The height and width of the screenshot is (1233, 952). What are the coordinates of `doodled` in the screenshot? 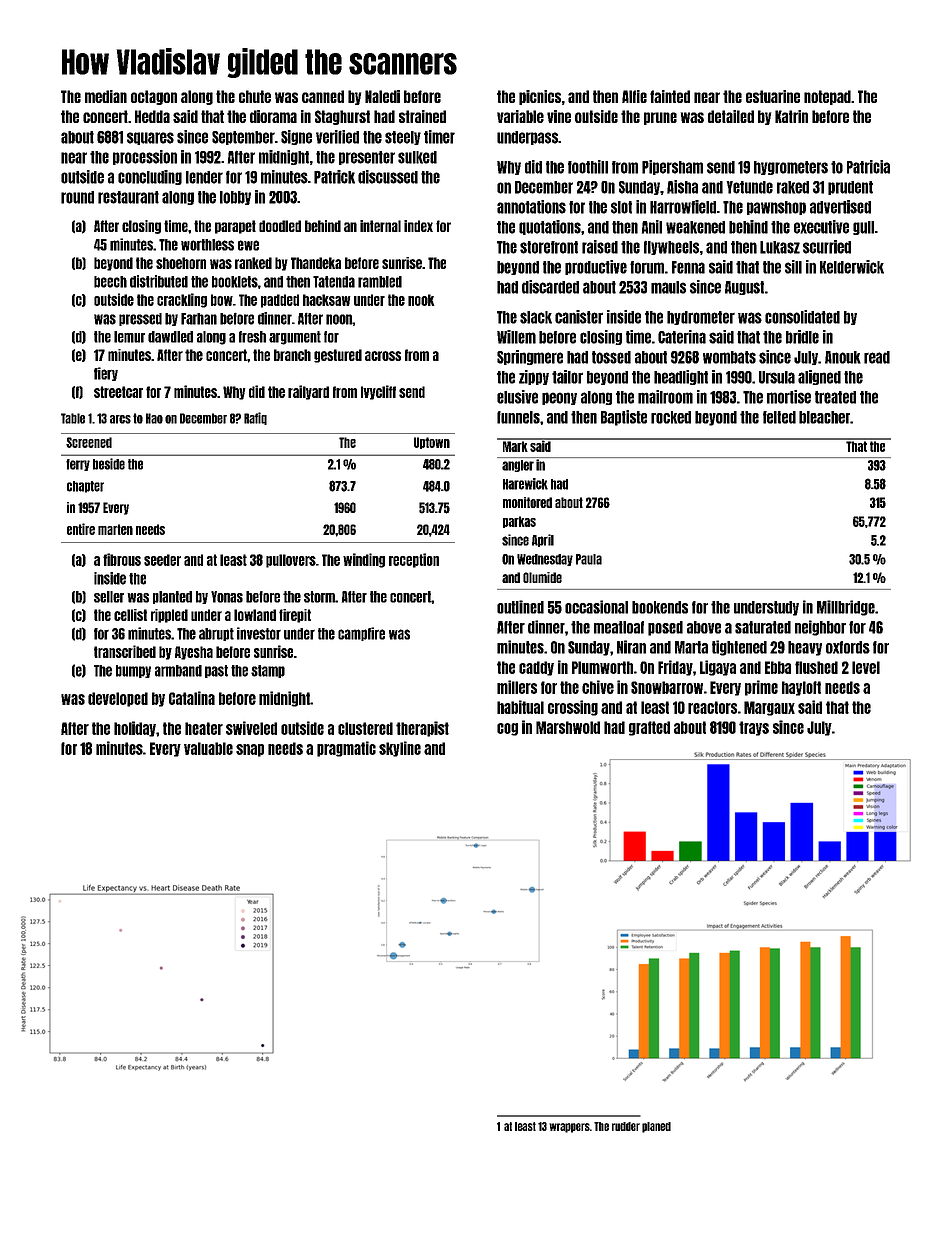 It's located at (280, 226).
